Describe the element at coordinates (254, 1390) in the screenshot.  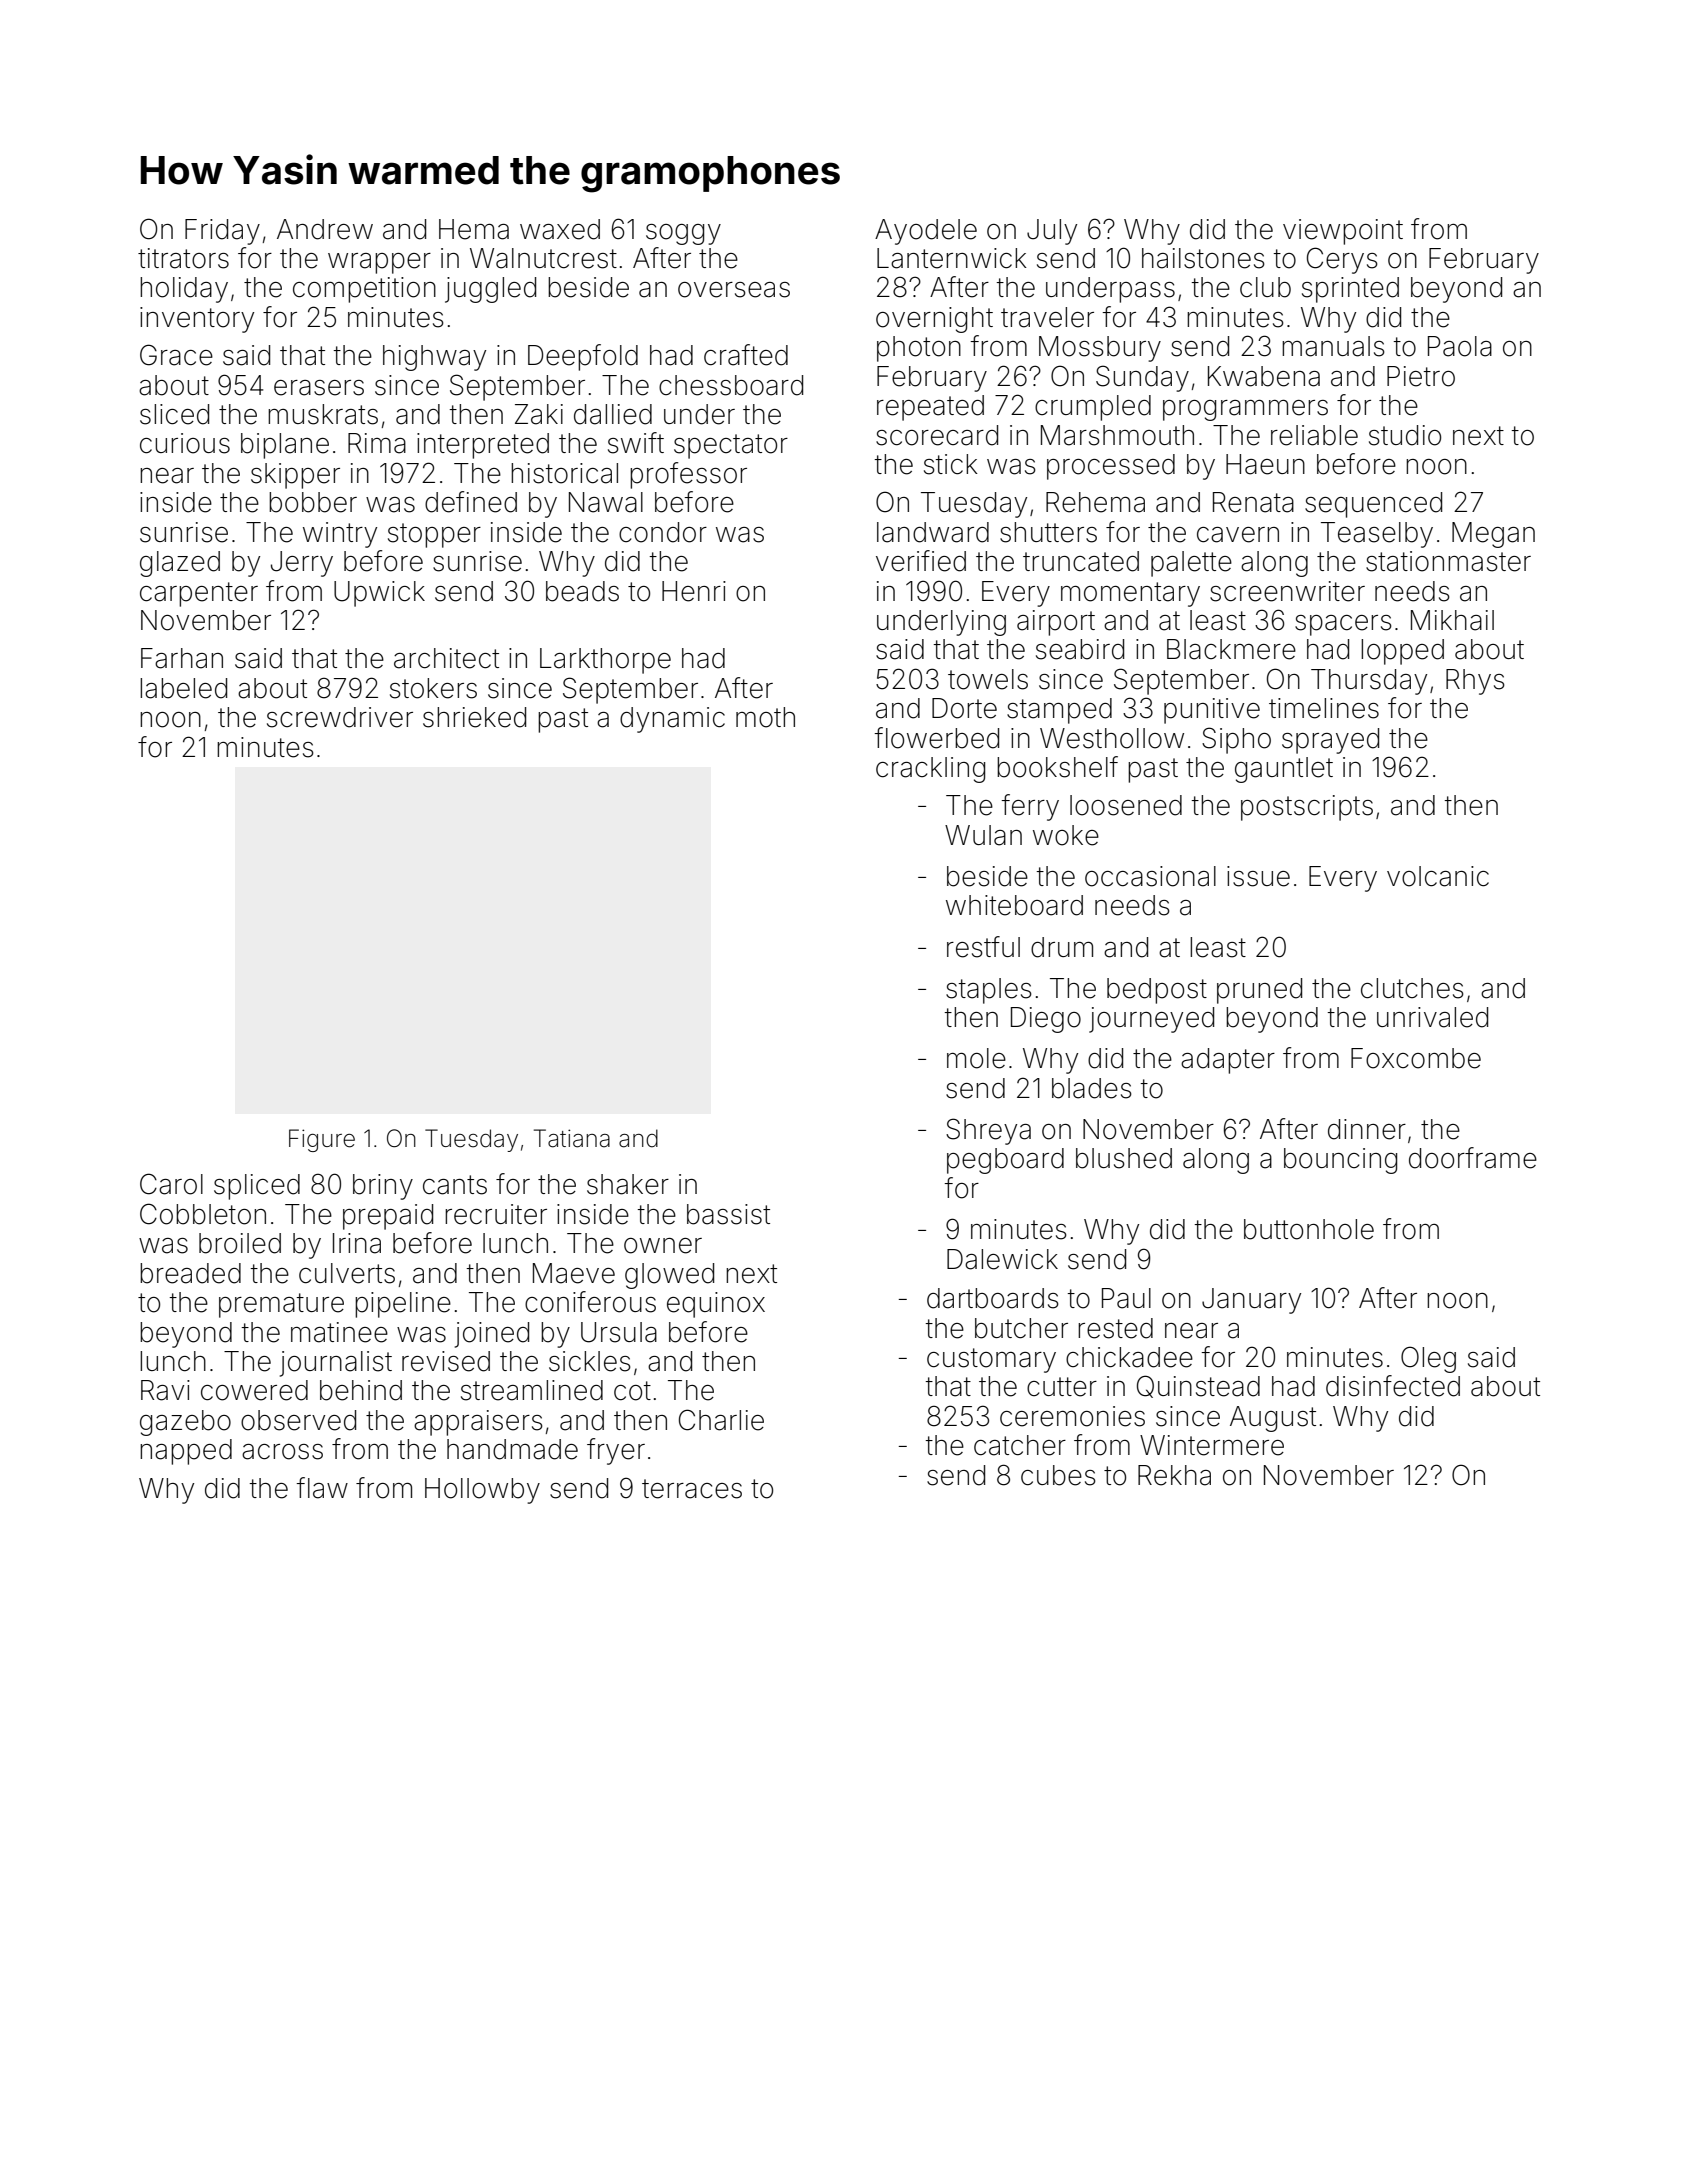
I see `cowered` at that location.
